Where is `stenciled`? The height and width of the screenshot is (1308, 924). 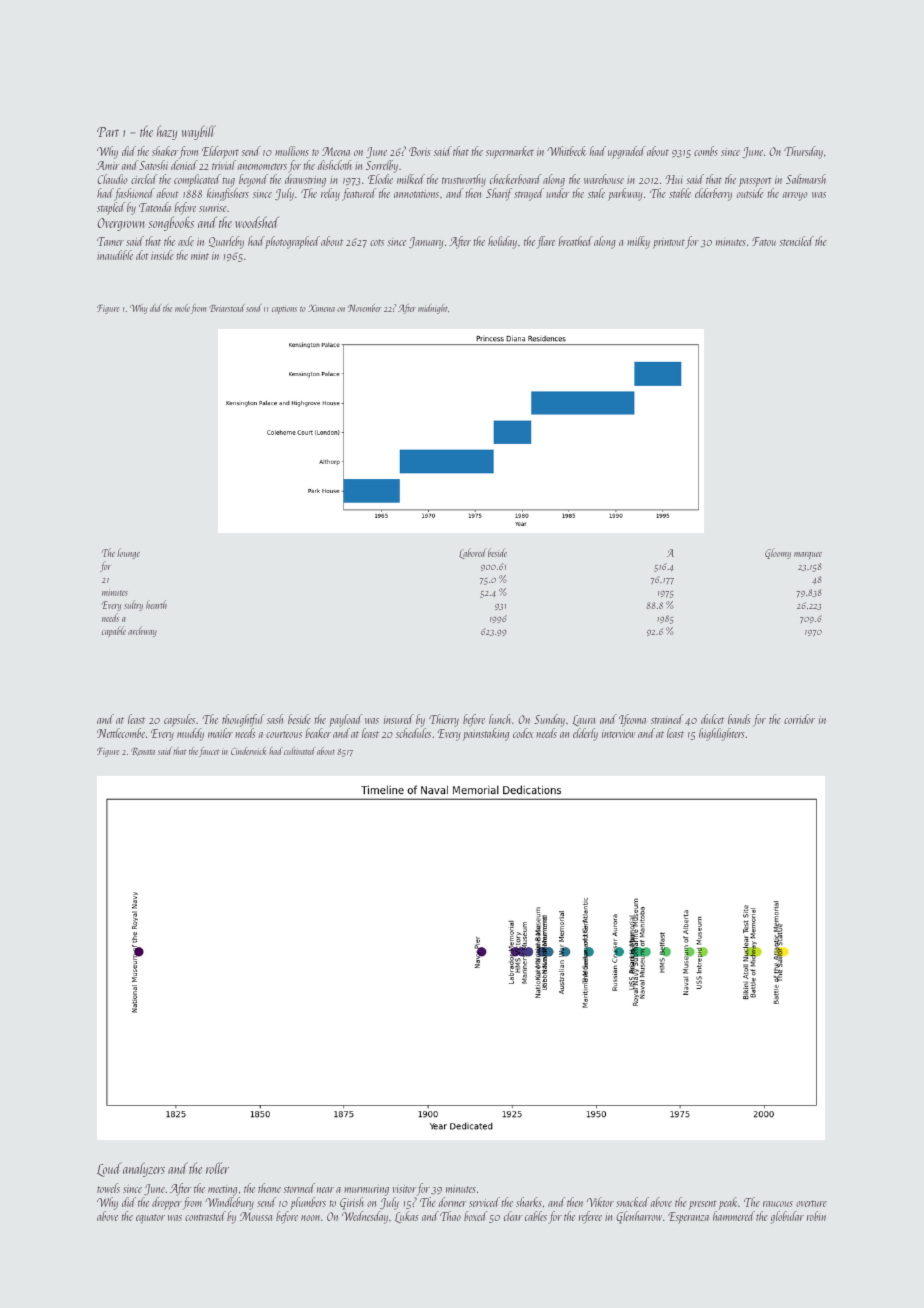 stenciled is located at coordinates (796, 241).
